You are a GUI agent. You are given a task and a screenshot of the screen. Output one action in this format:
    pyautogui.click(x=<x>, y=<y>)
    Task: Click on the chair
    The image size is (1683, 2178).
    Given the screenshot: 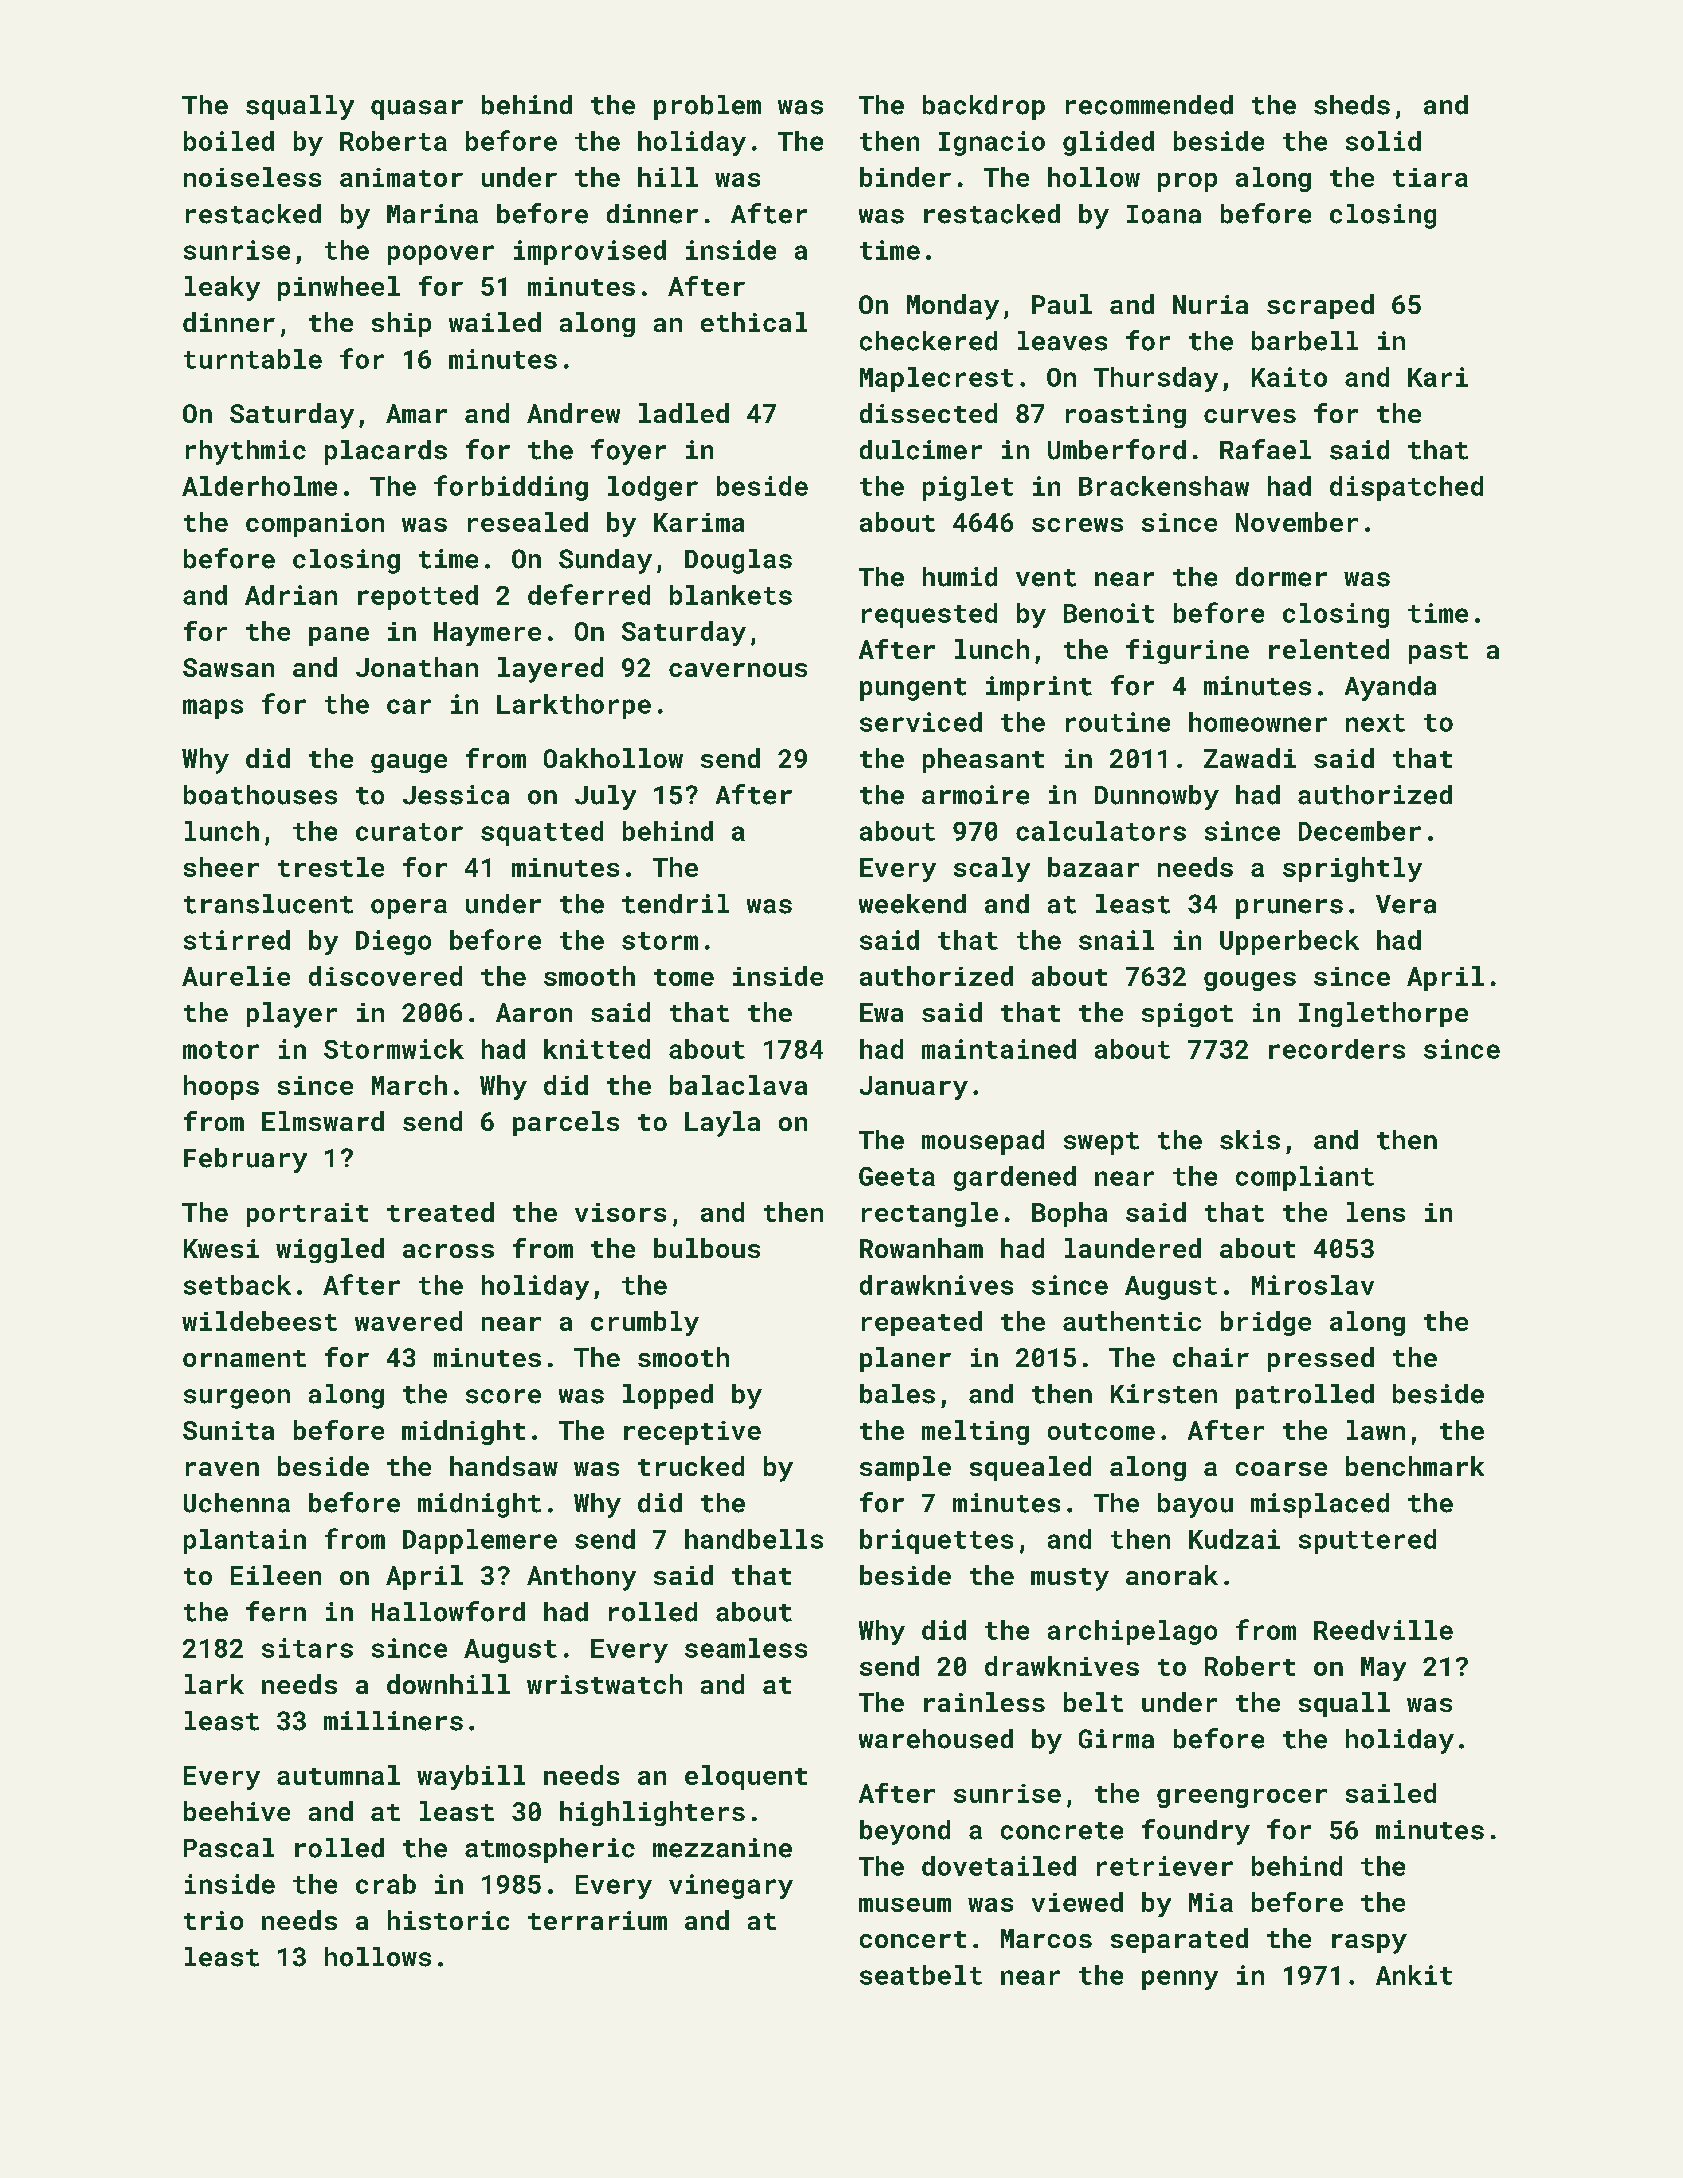 What is the action you would take?
    pyautogui.click(x=1211, y=1357)
